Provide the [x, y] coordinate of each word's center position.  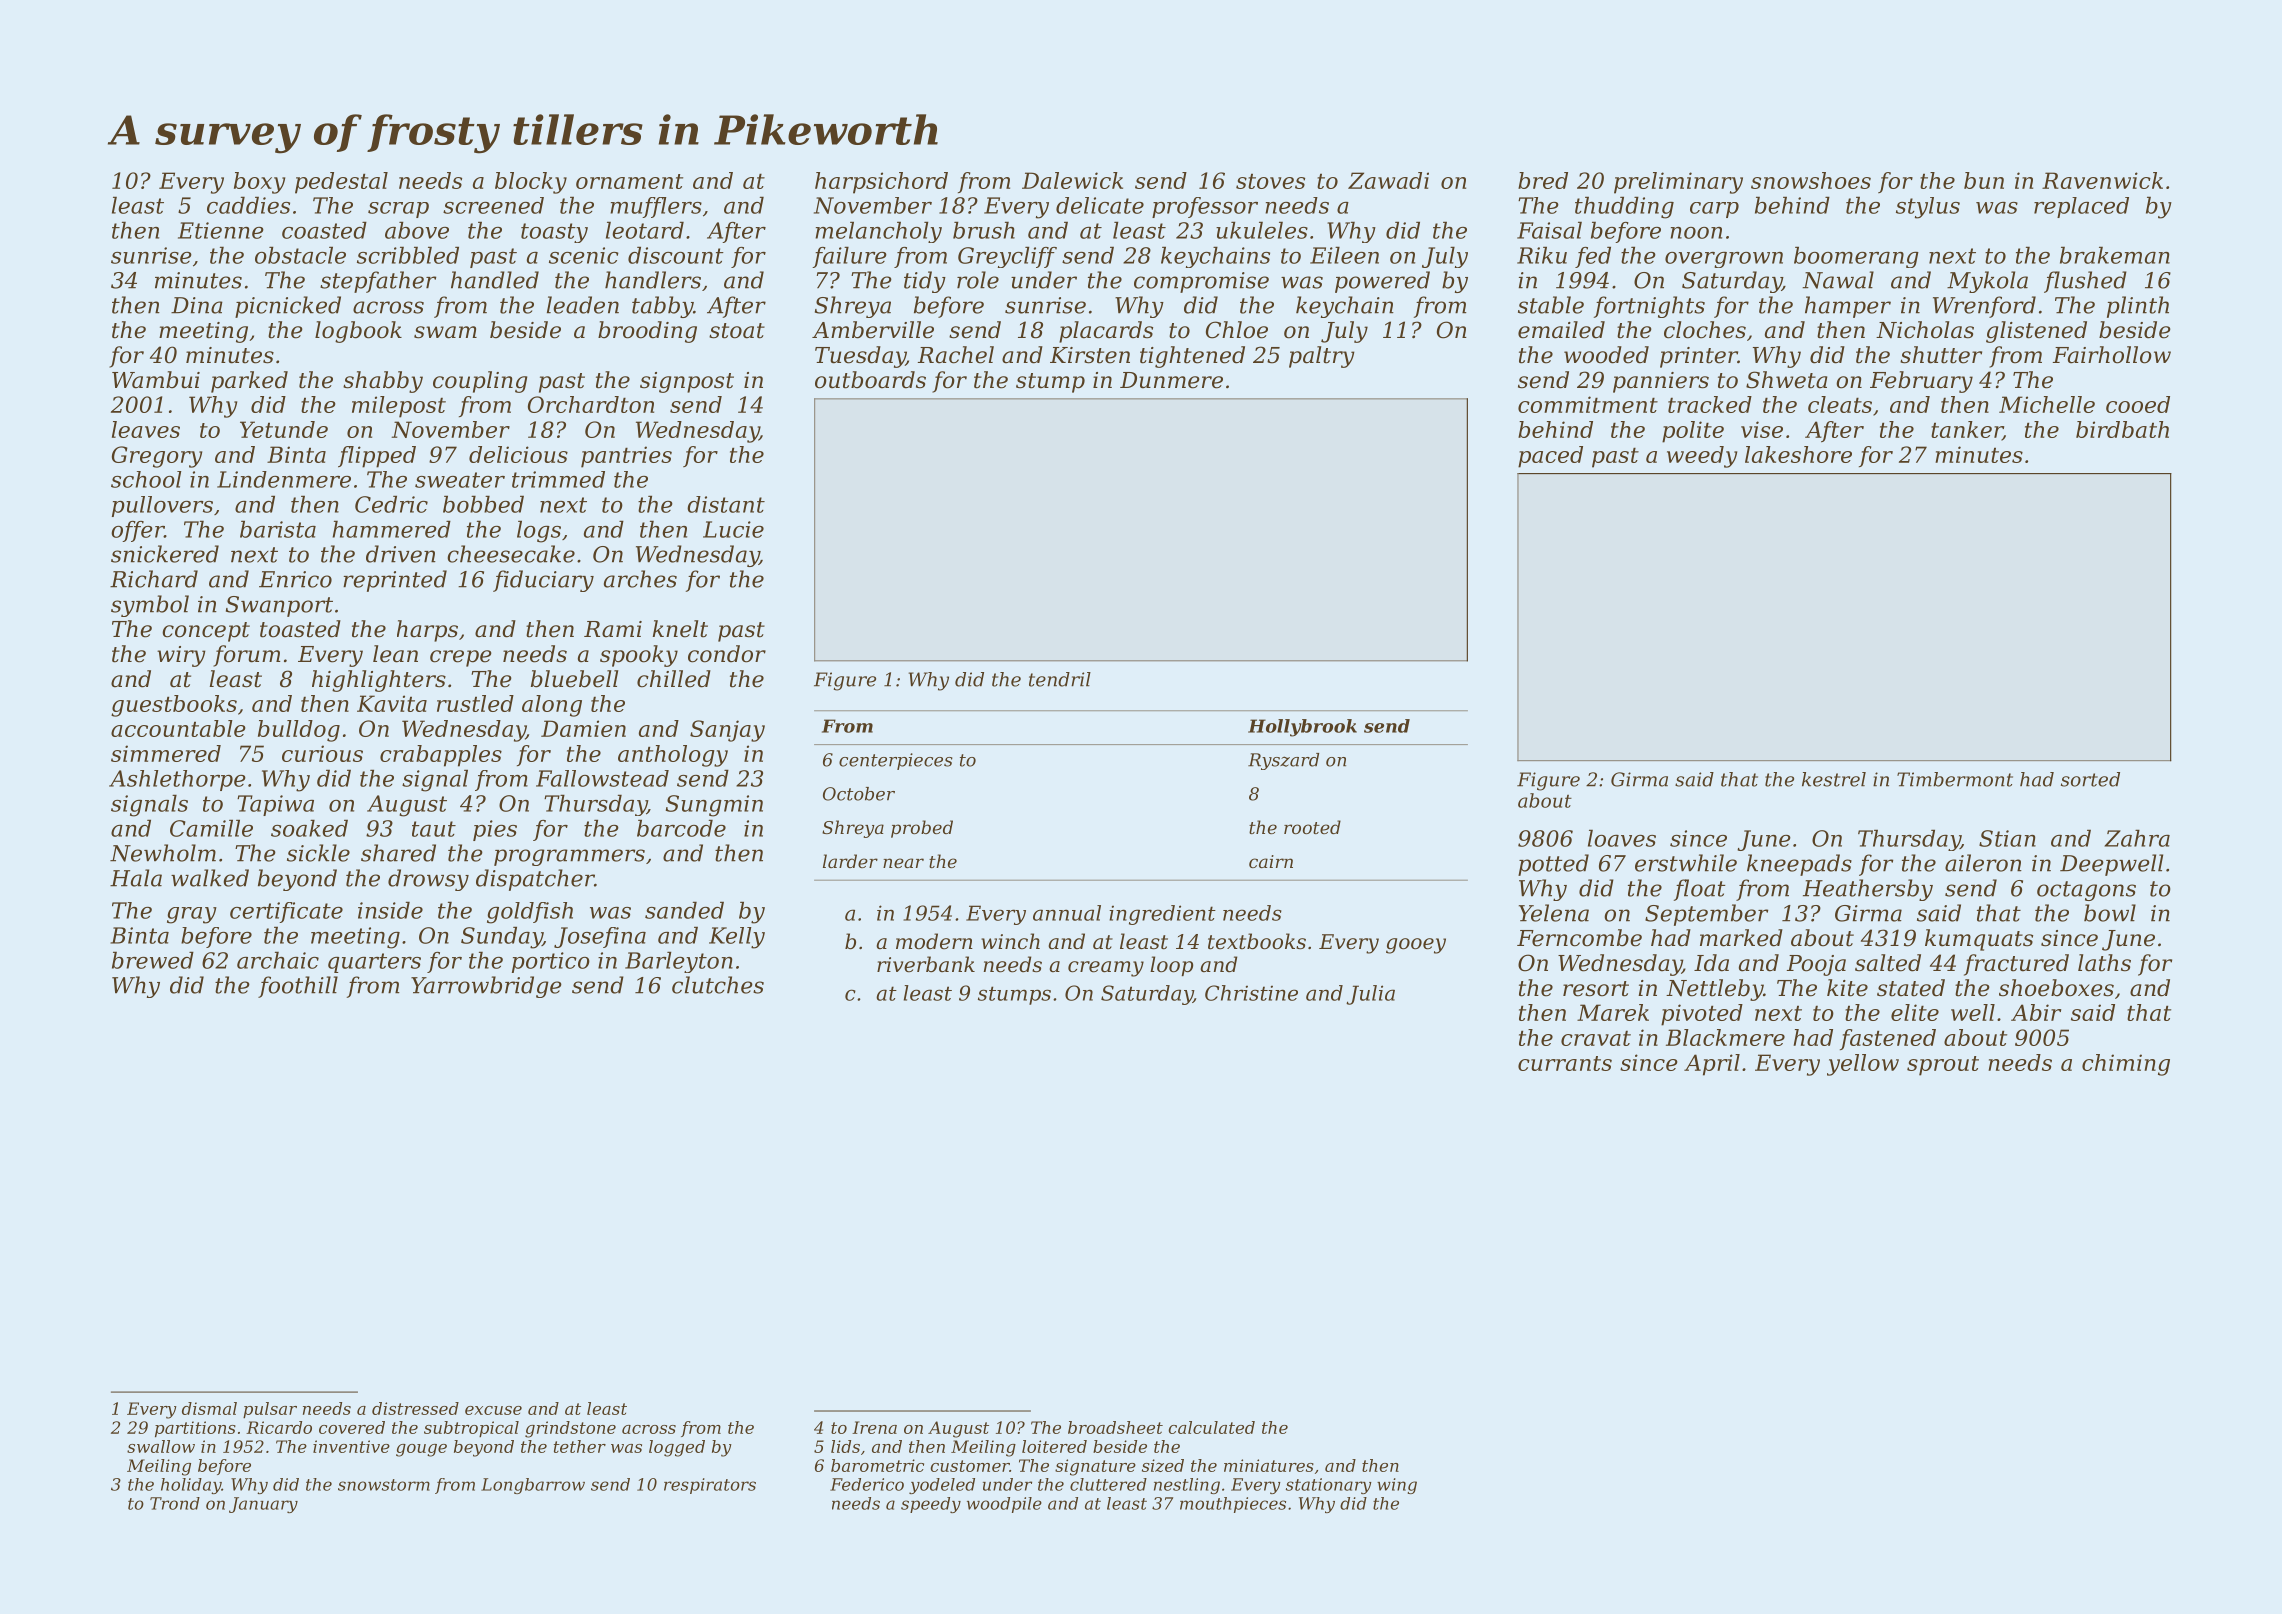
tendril [1060, 679]
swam [445, 332]
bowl [2110, 913]
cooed [2138, 404]
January [263, 1505]
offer [137, 531]
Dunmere [1171, 380]
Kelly [737, 938]
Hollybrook [1302, 728]
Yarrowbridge [486, 987]
